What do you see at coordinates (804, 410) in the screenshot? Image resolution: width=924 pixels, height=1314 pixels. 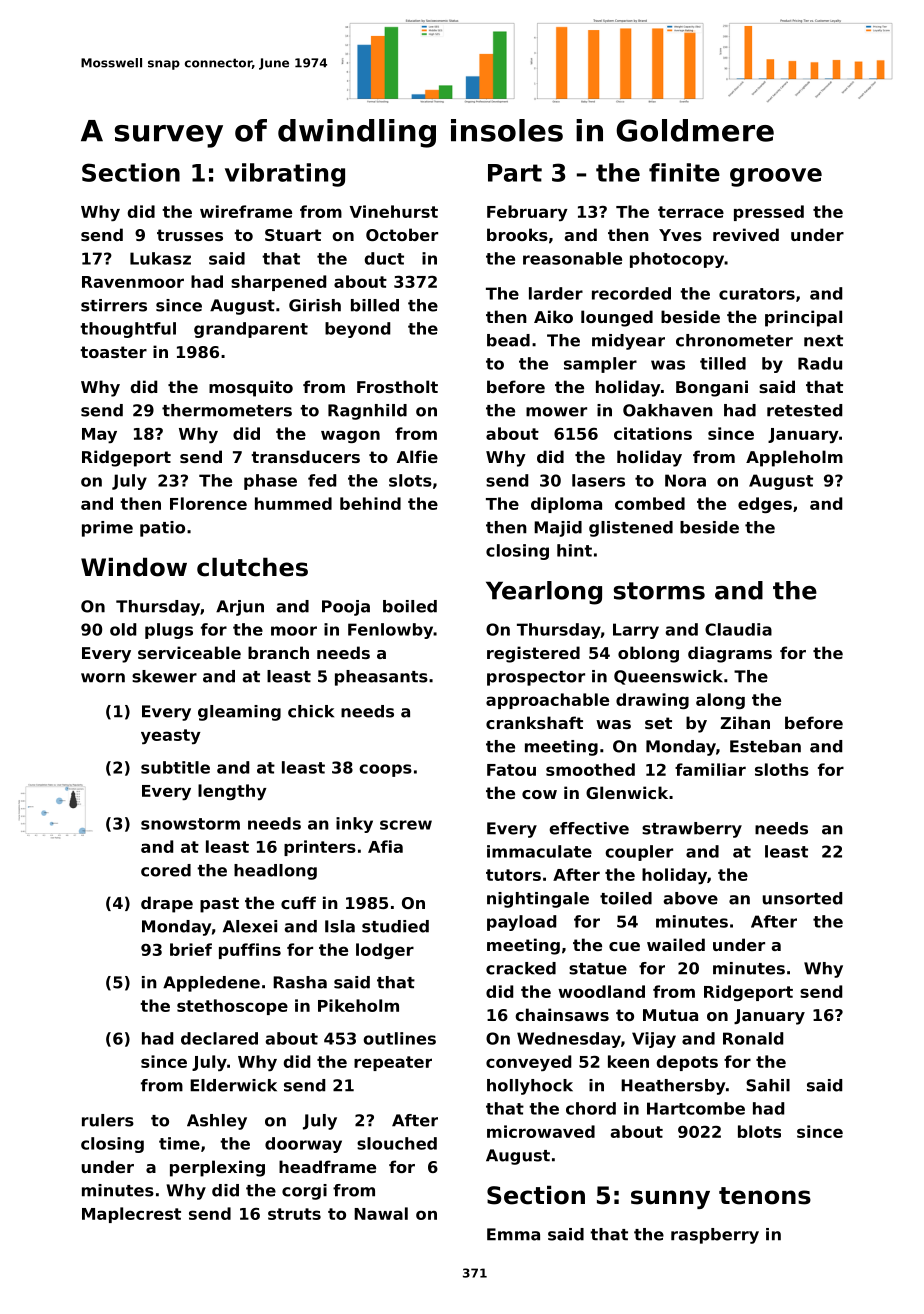 I see `retested` at bounding box center [804, 410].
